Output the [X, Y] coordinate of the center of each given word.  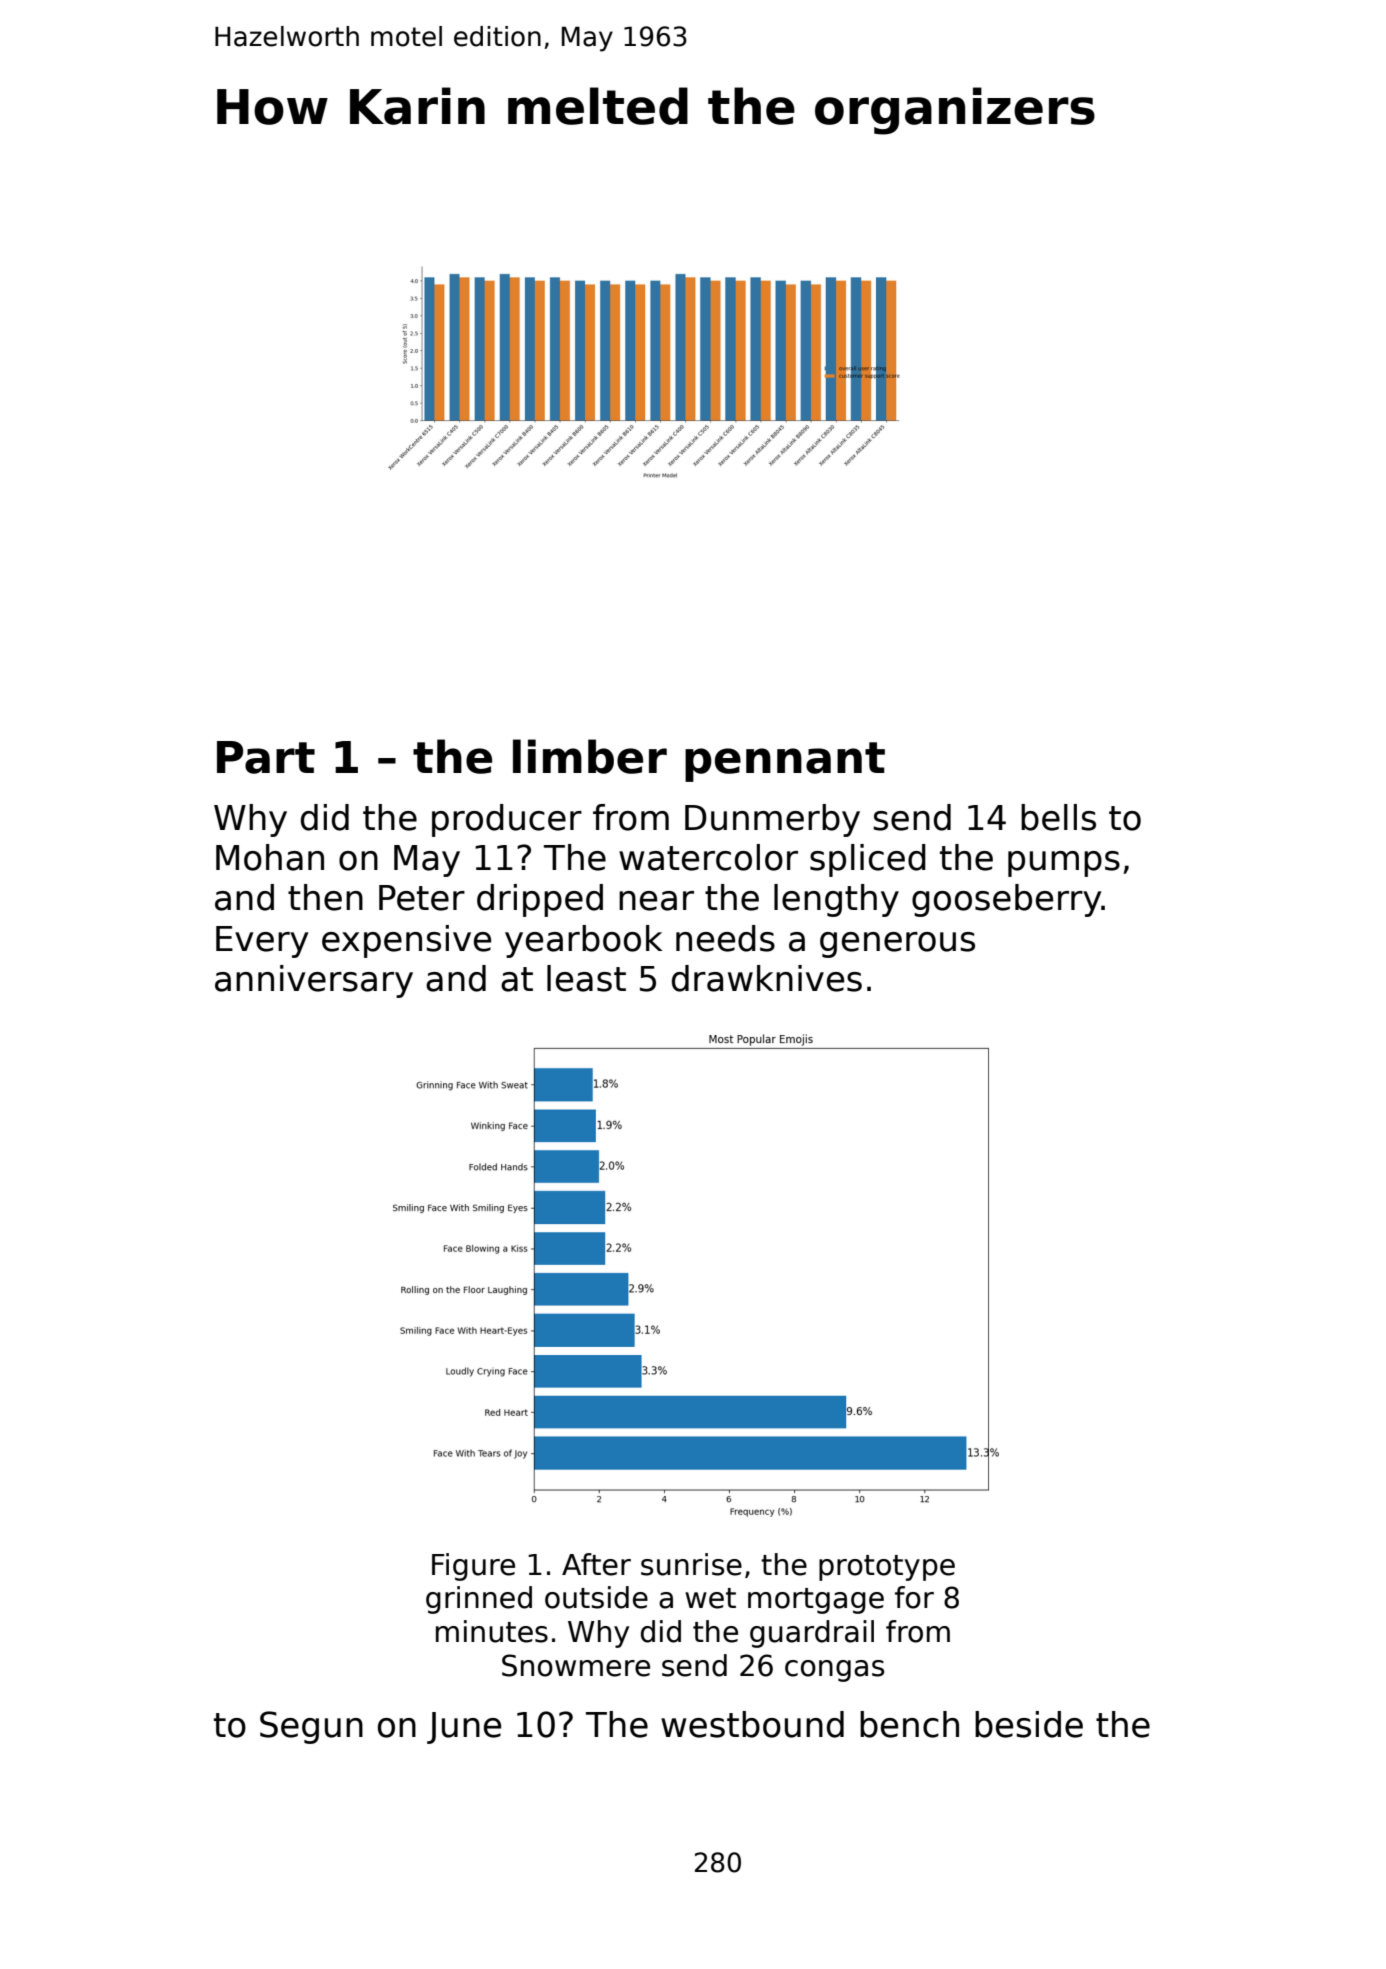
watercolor [708, 857]
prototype [887, 1568]
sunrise [691, 1564]
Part [266, 757]
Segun [311, 1727]
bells [1058, 817]
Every [262, 942]
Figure [473, 1567]
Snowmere [576, 1665]
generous [897, 945]
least [586, 978]
